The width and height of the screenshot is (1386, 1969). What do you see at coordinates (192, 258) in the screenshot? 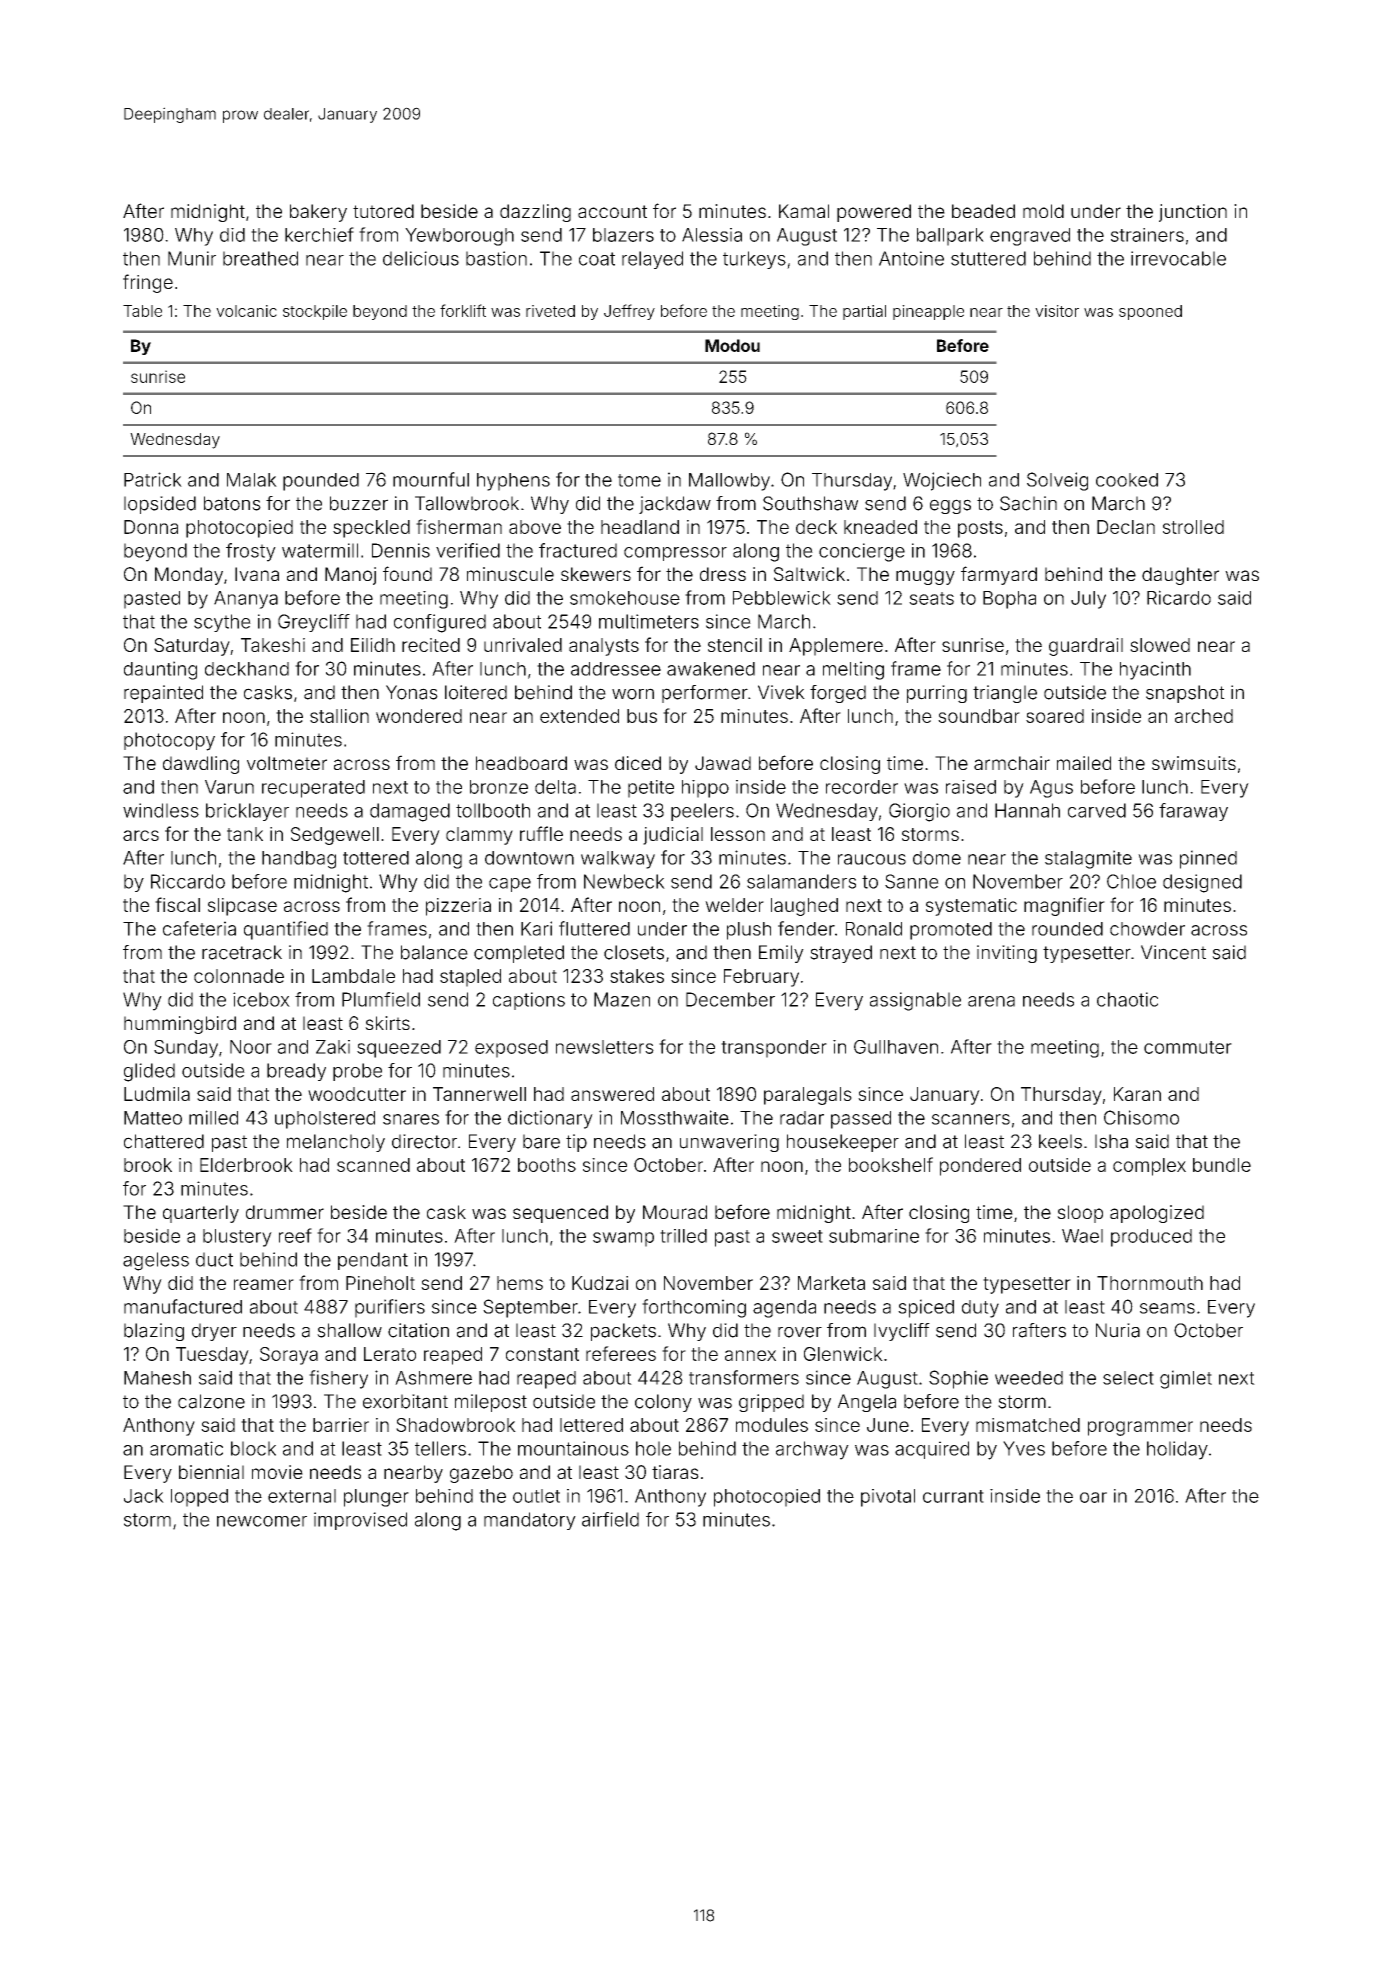
I see `Munir` at bounding box center [192, 258].
